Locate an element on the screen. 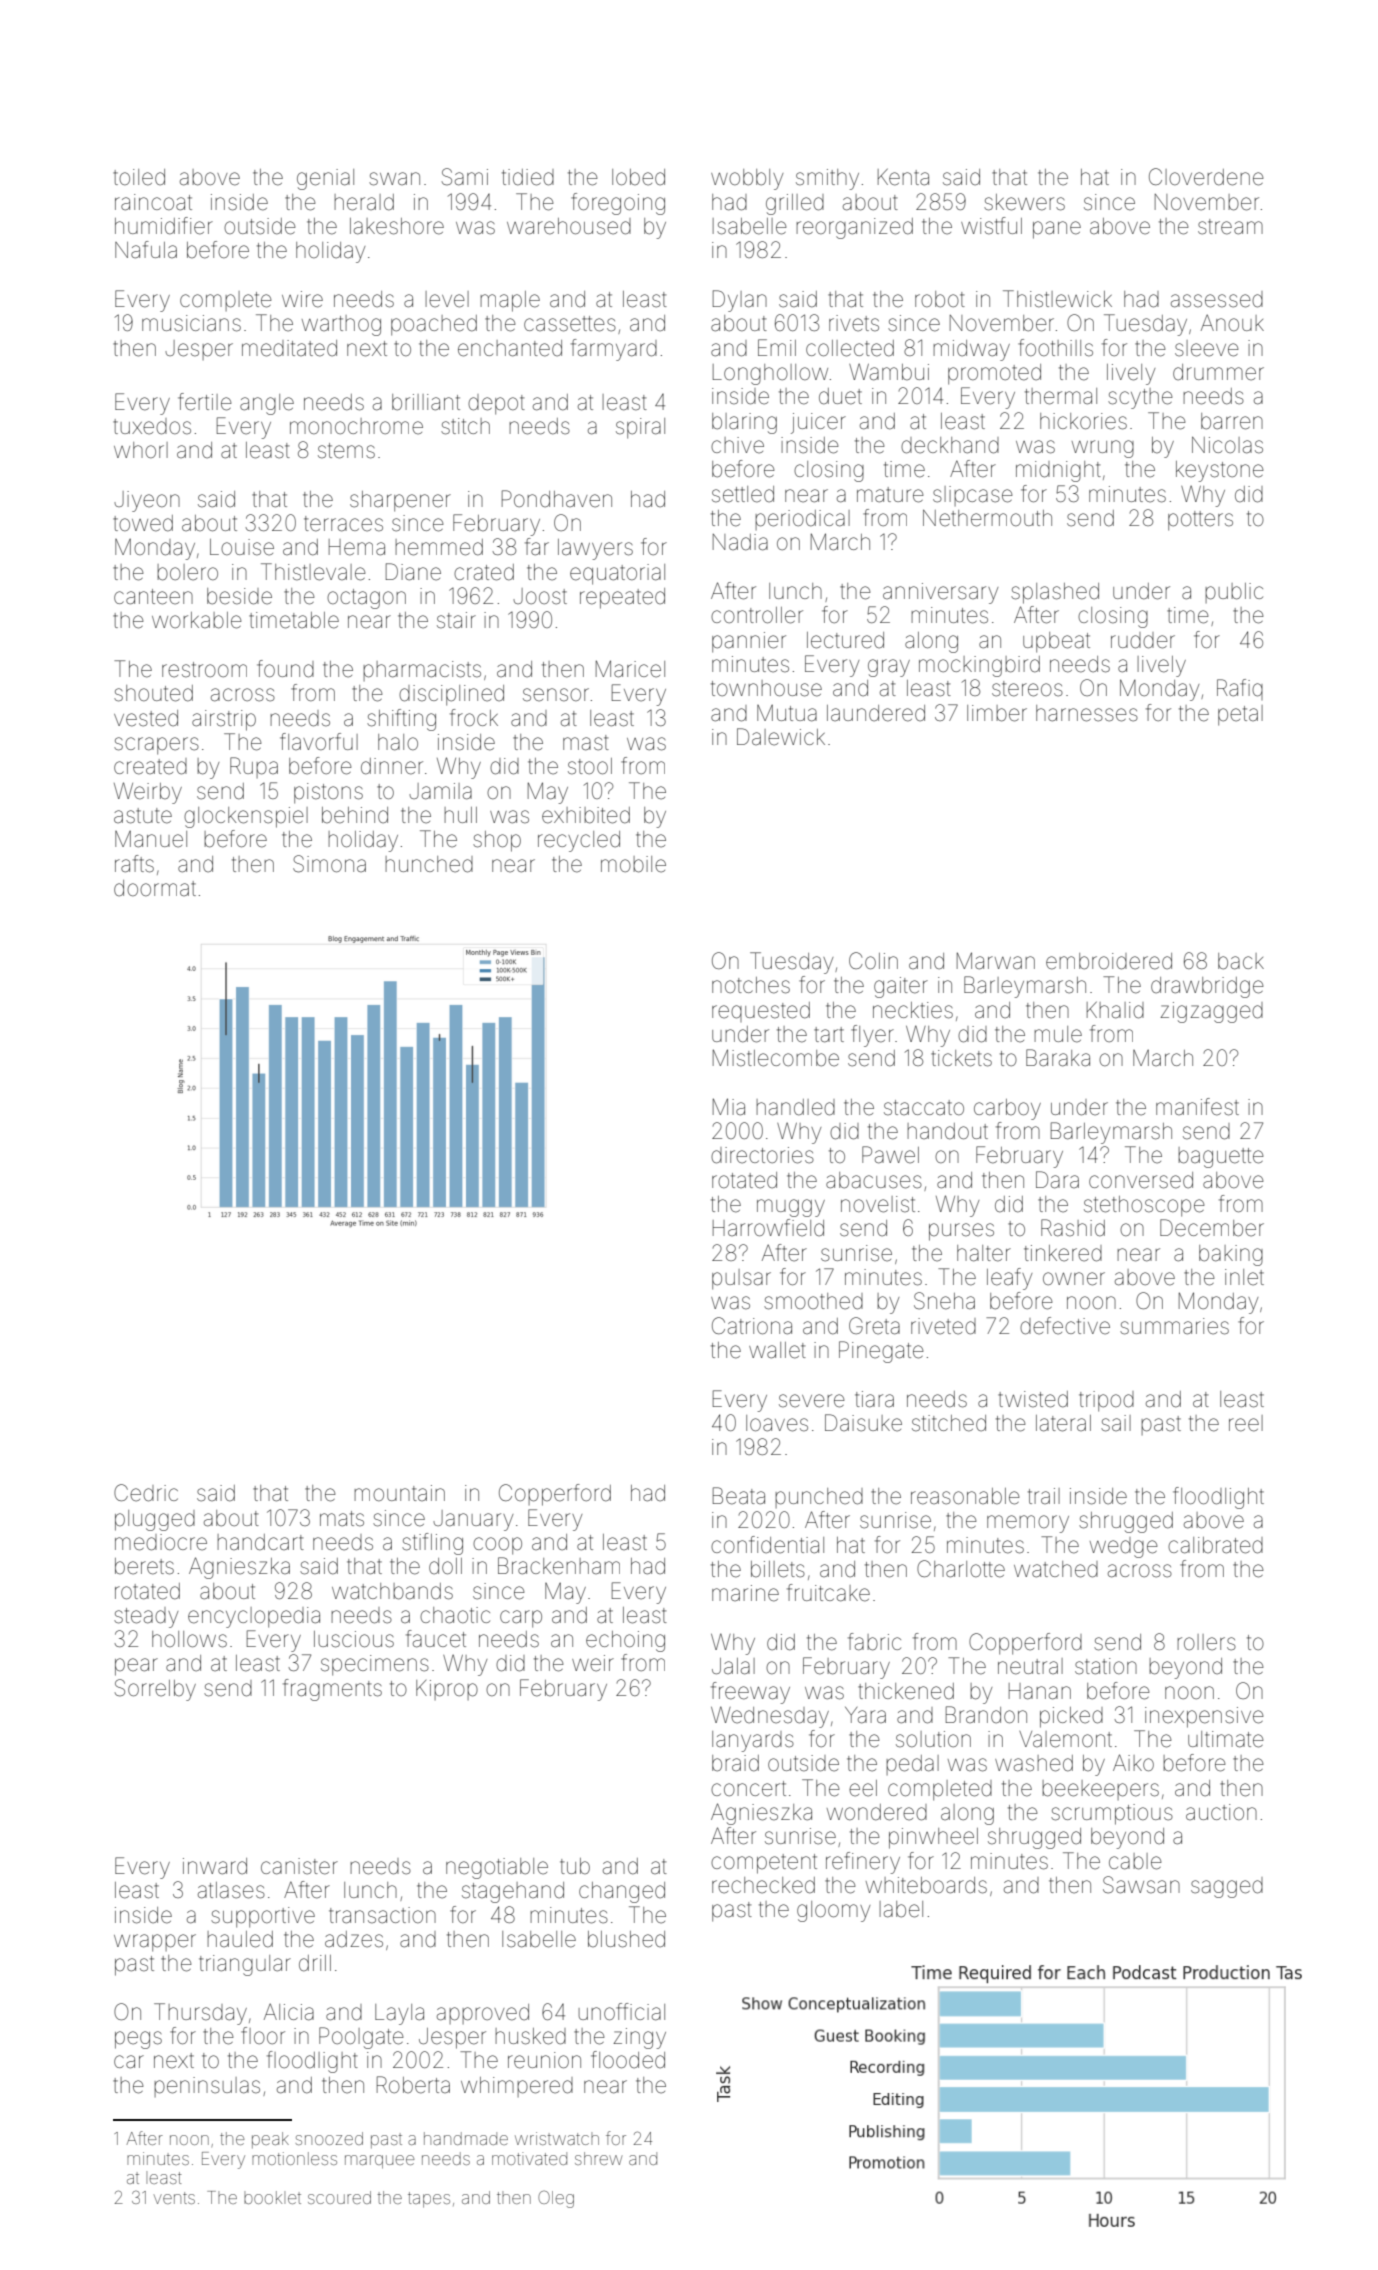 This screenshot has height=2270, width=1378. supportive is located at coordinates (263, 1917).
